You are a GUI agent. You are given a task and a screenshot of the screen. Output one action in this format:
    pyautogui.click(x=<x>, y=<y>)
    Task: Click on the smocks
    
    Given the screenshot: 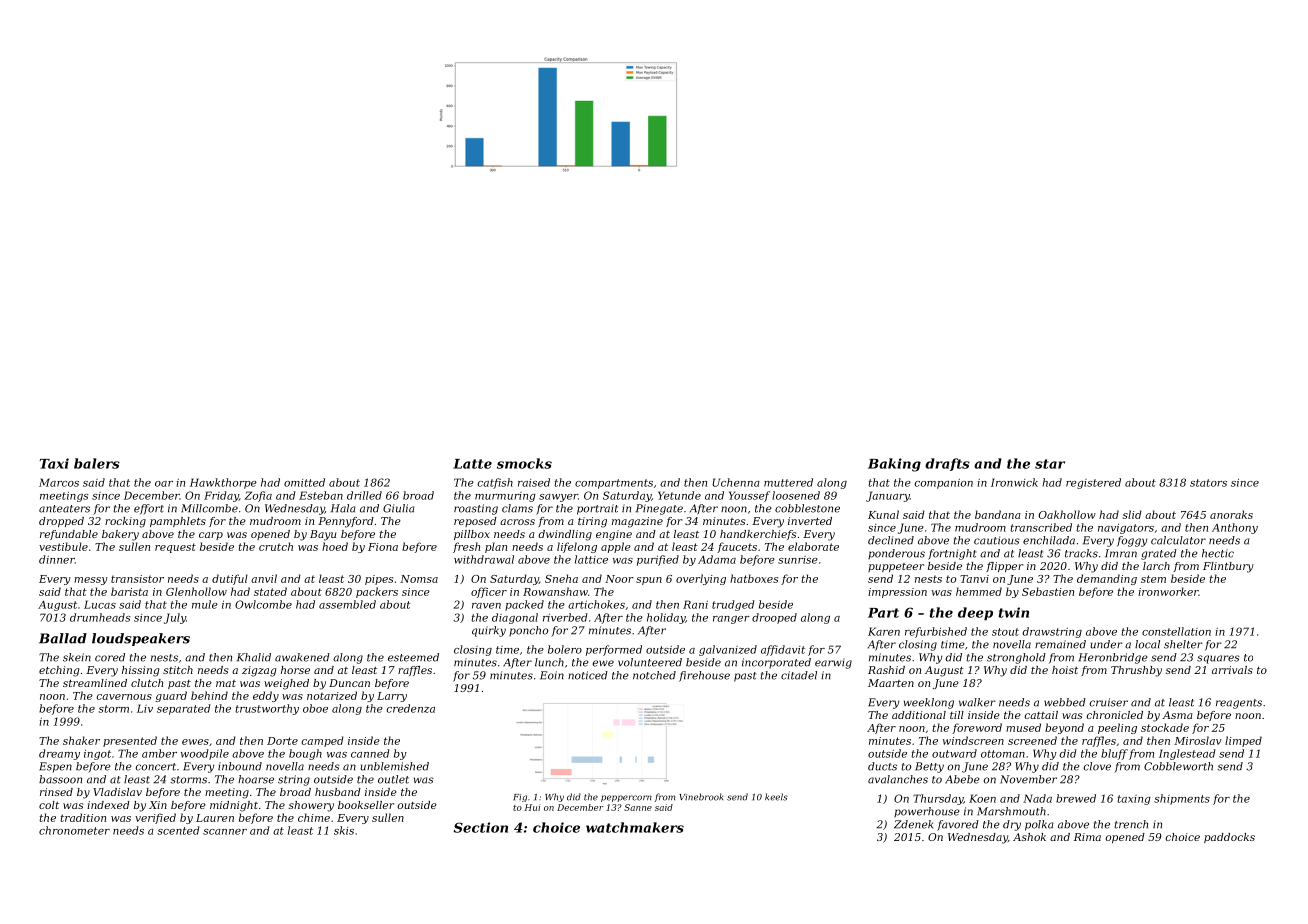 What is the action you would take?
    pyautogui.click(x=524, y=463)
